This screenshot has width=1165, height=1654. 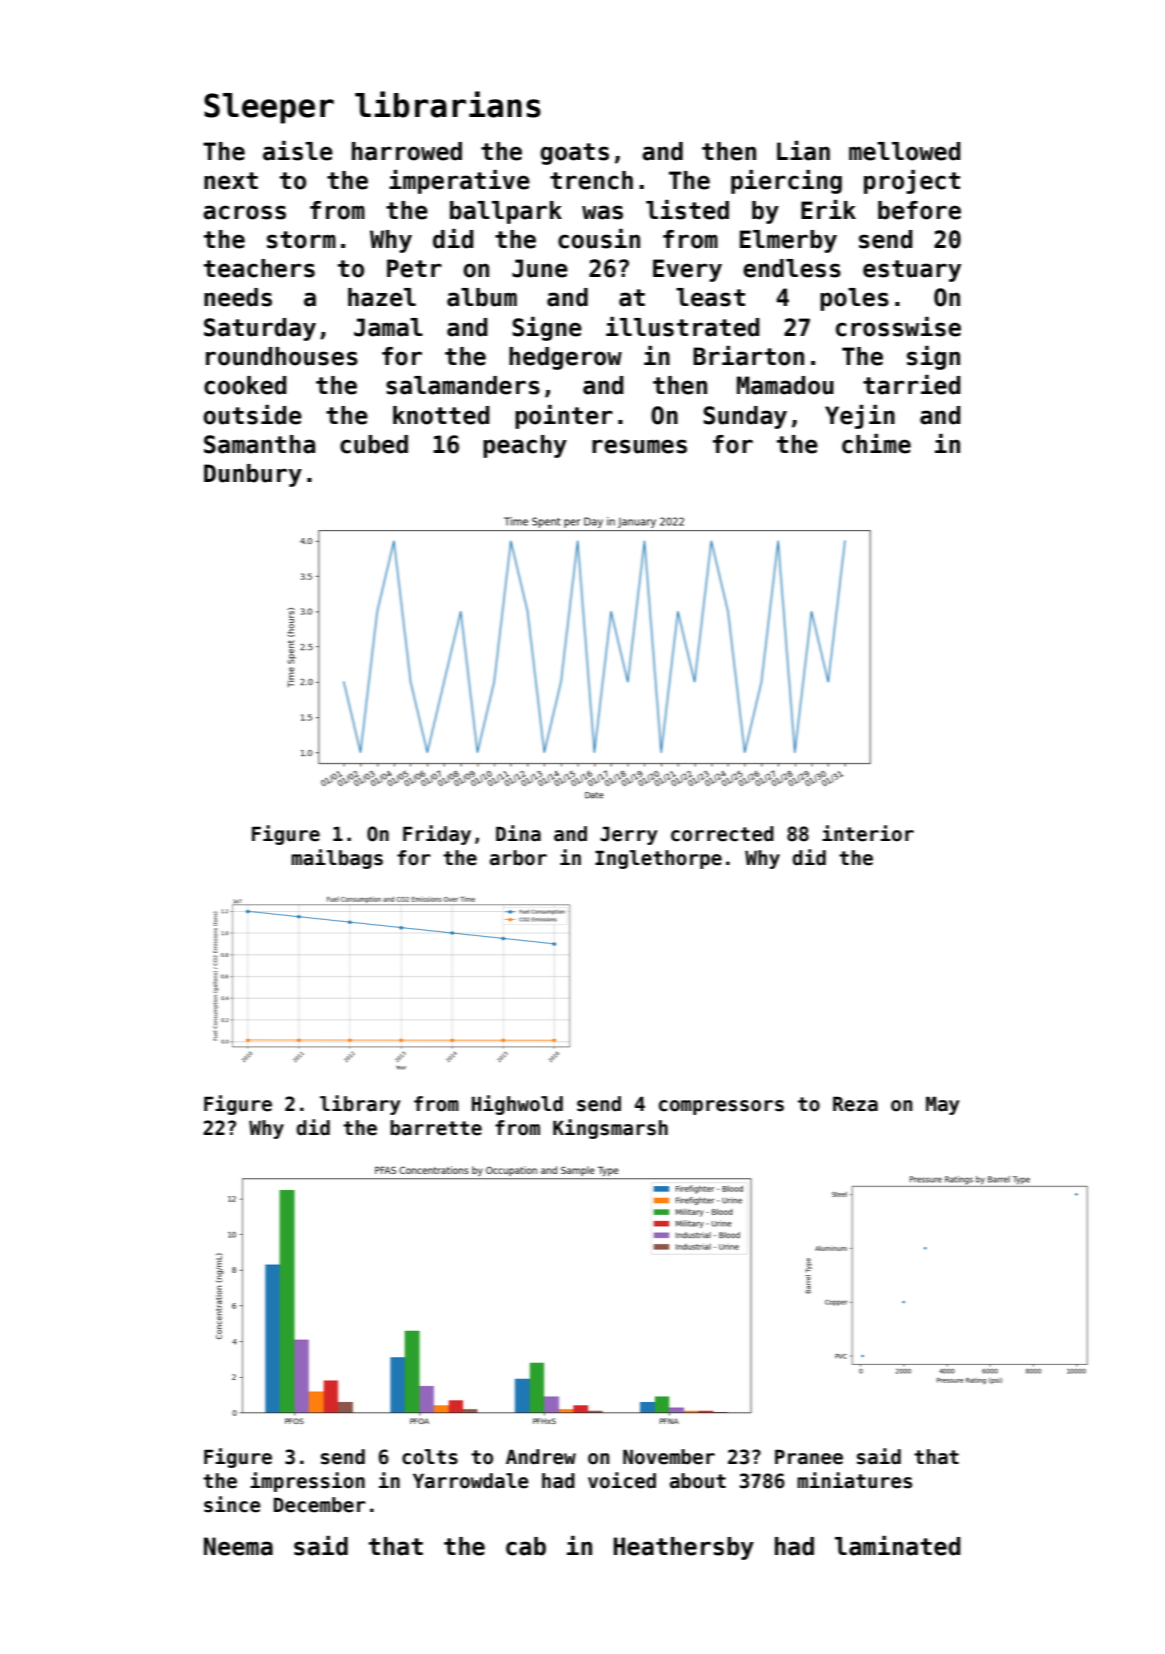 I want to click on Reza, so click(x=855, y=1104).
